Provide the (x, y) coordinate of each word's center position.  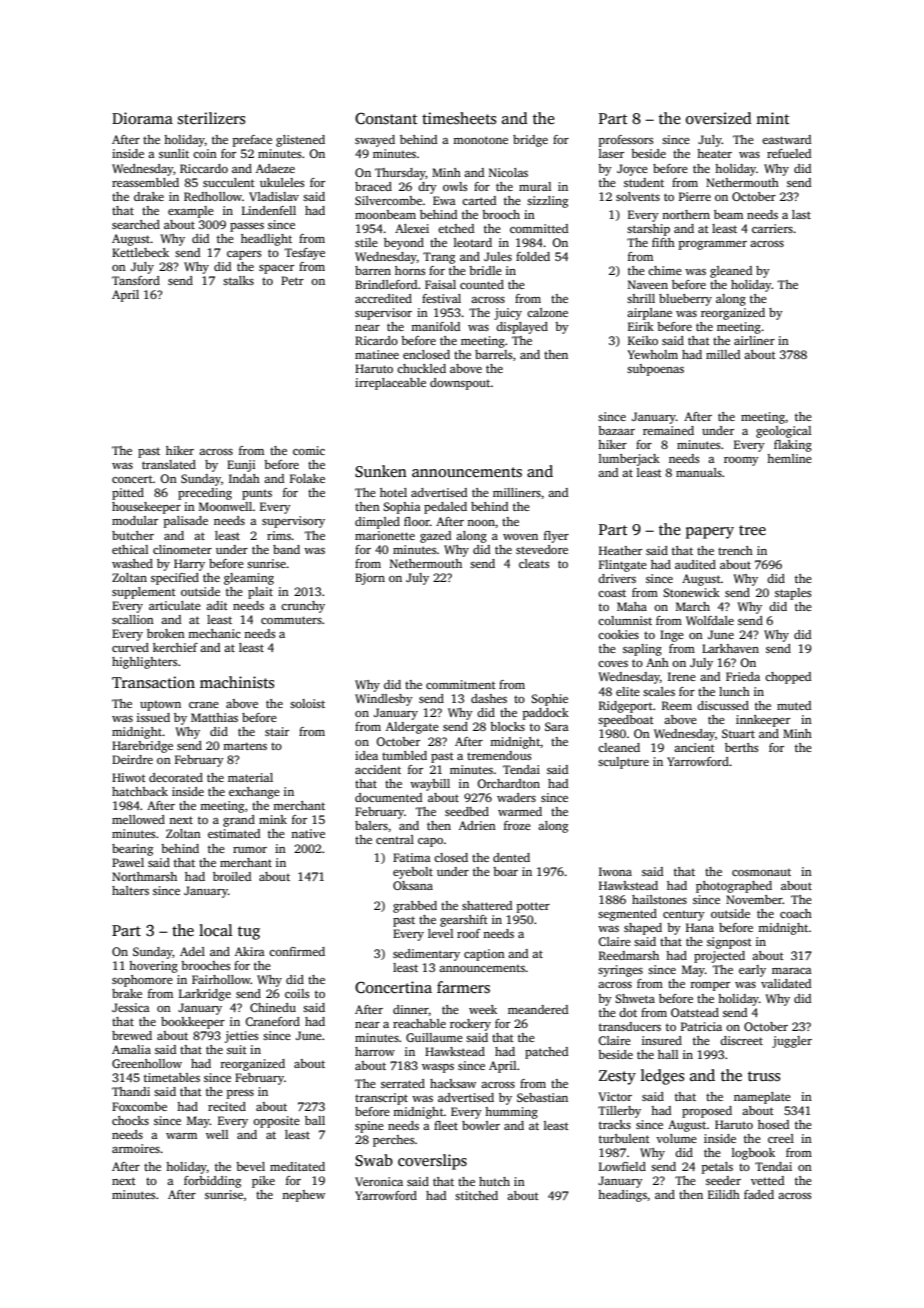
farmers (463, 987)
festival (441, 298)
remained (668, 430)
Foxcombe (139, 1106)
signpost (729, 943)
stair (277, 731)
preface (252, 141)
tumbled (404, 755)
